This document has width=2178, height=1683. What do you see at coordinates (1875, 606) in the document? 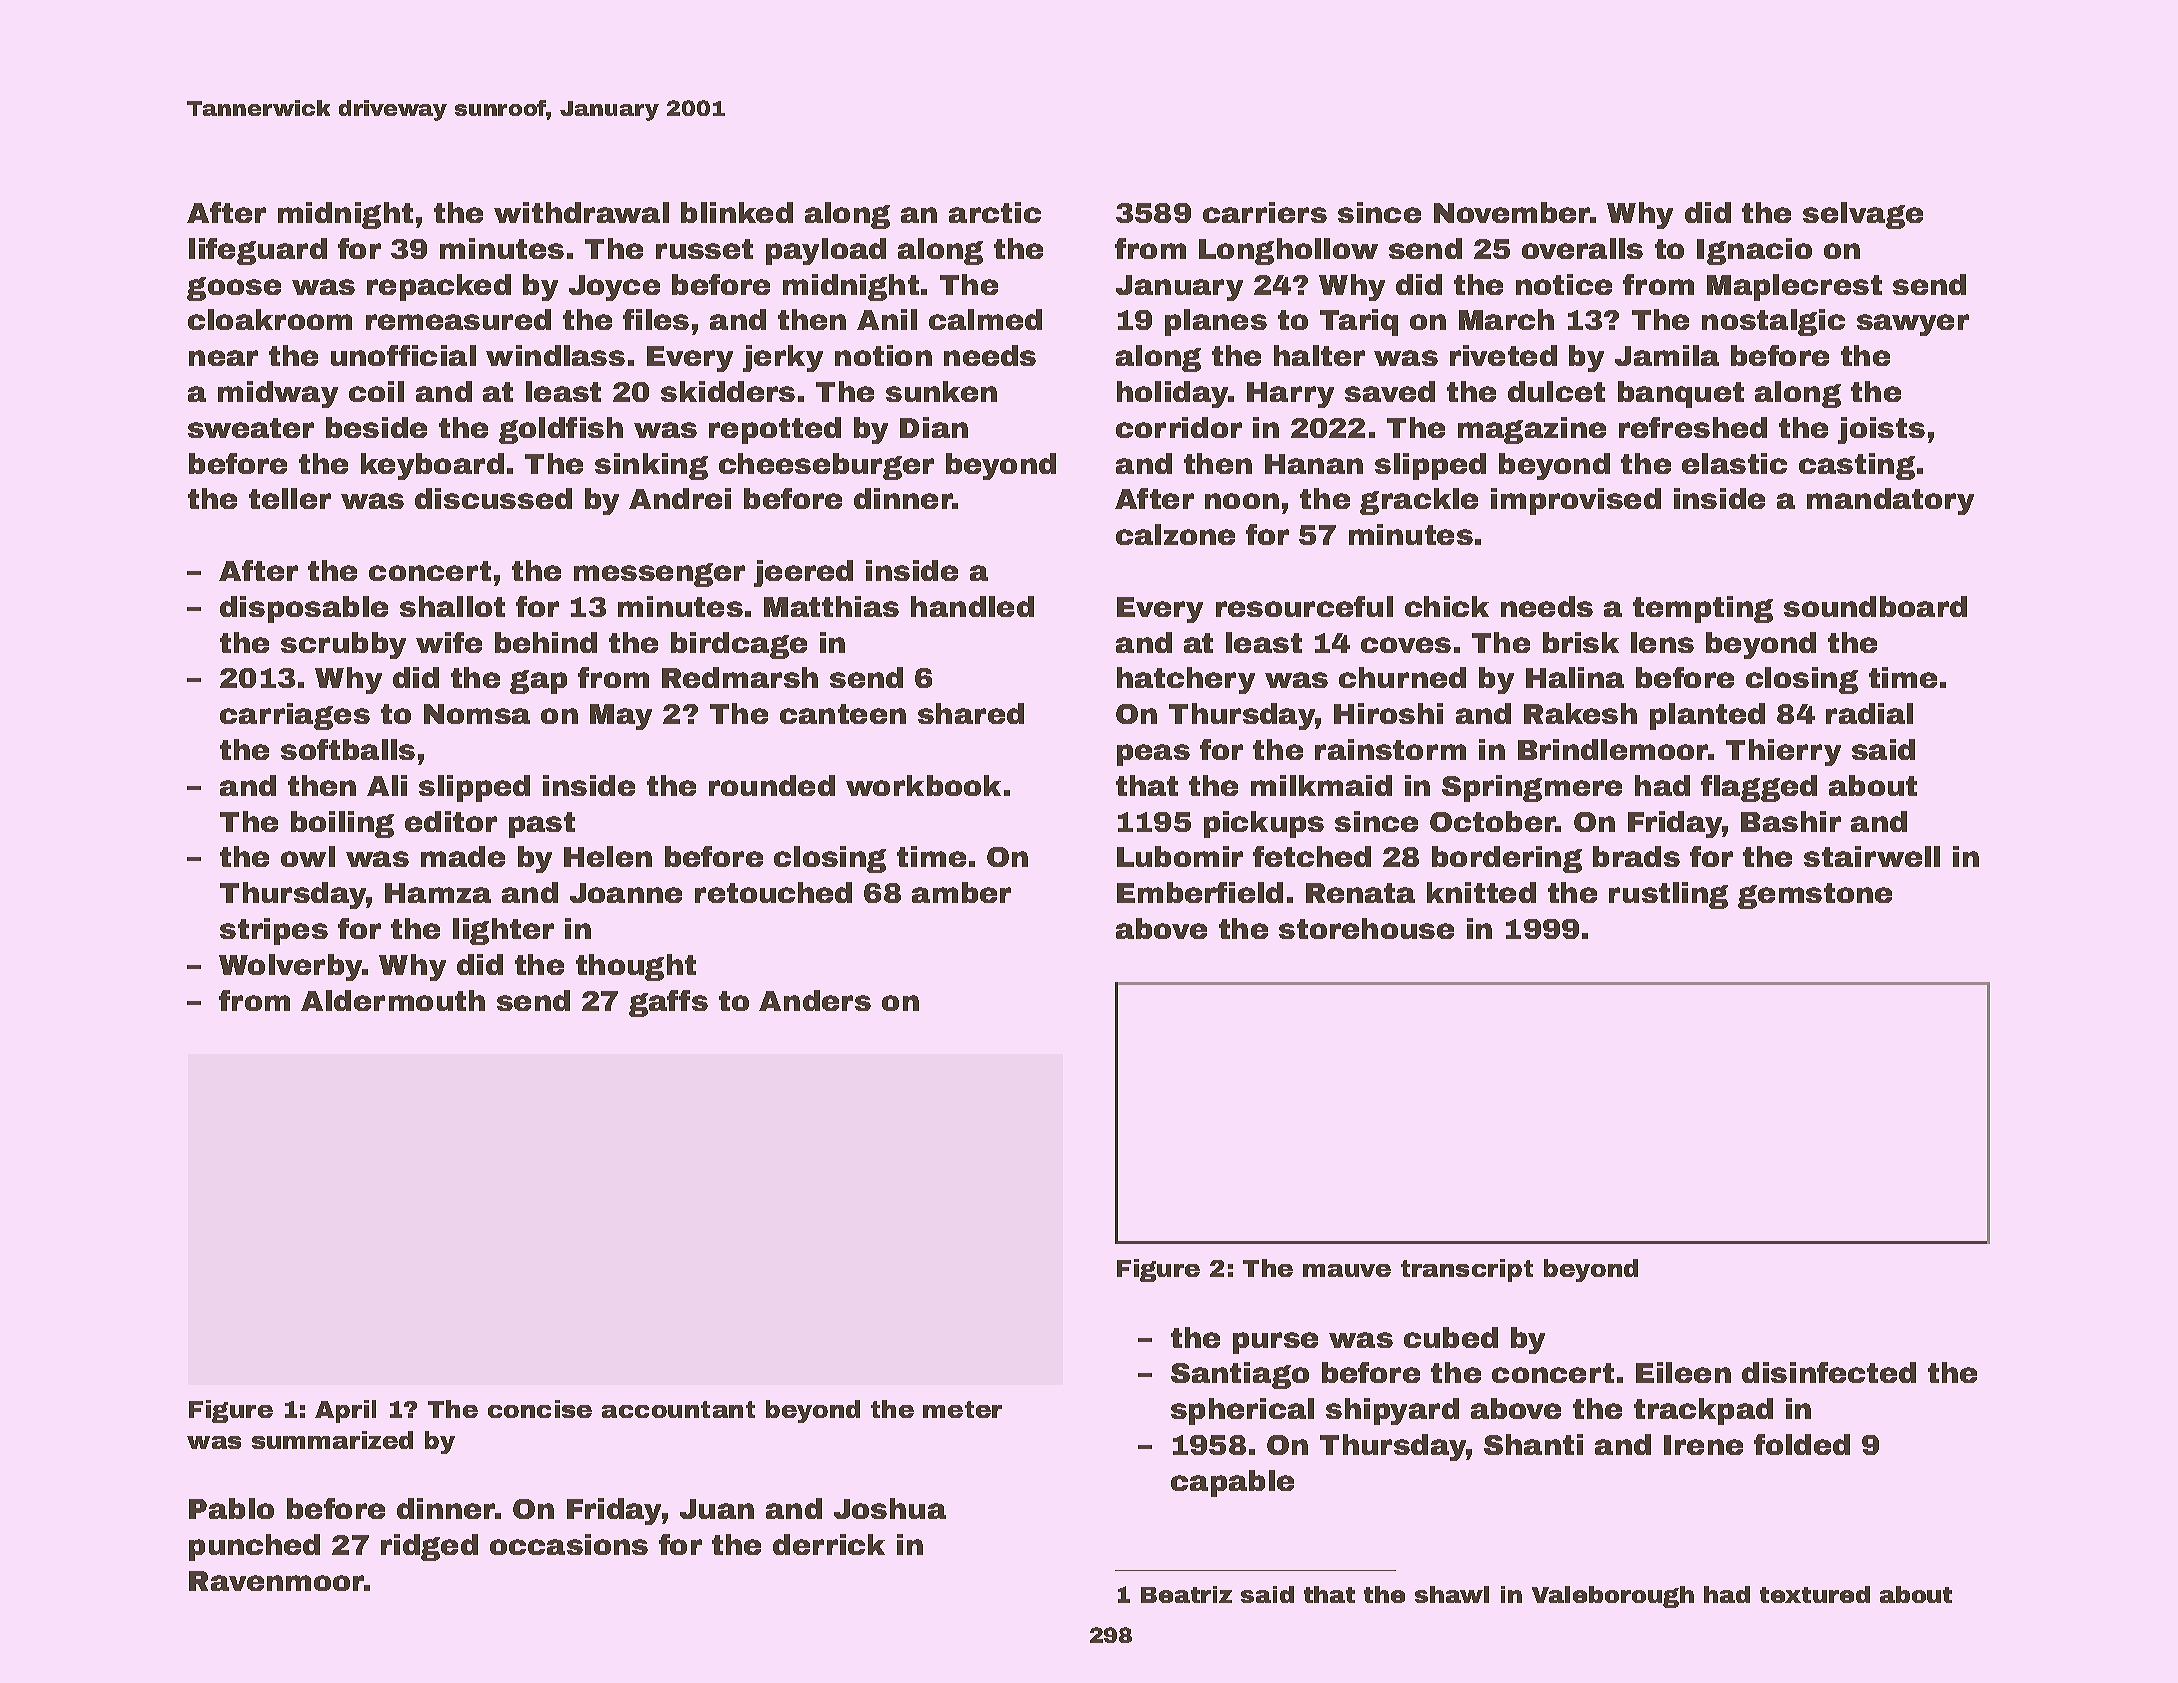
I see `soundboard` at bounding box center [1875, 606].
